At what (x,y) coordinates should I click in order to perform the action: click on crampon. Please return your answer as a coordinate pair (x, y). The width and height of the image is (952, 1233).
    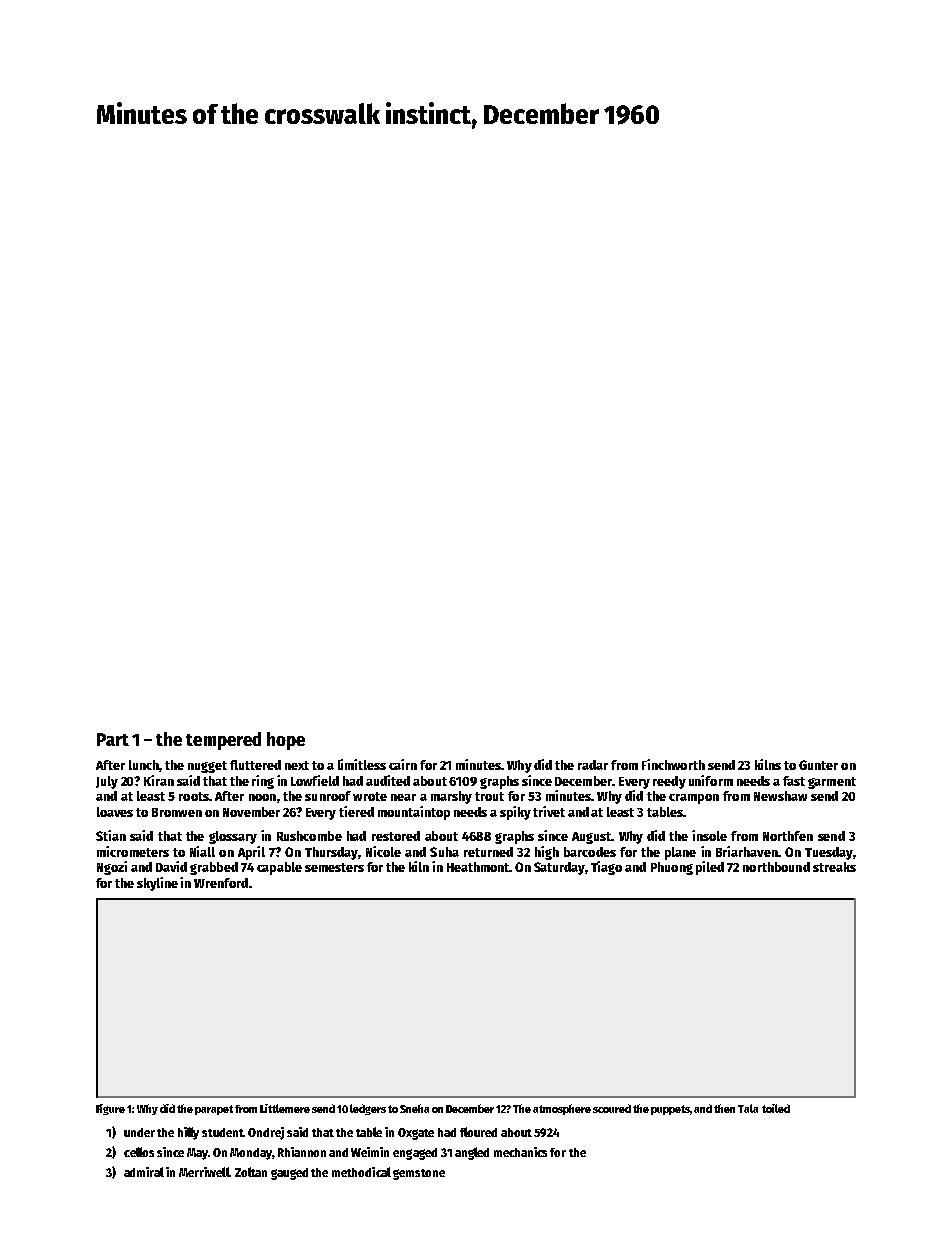
    Looking at the image, I should click on (694, 799).
